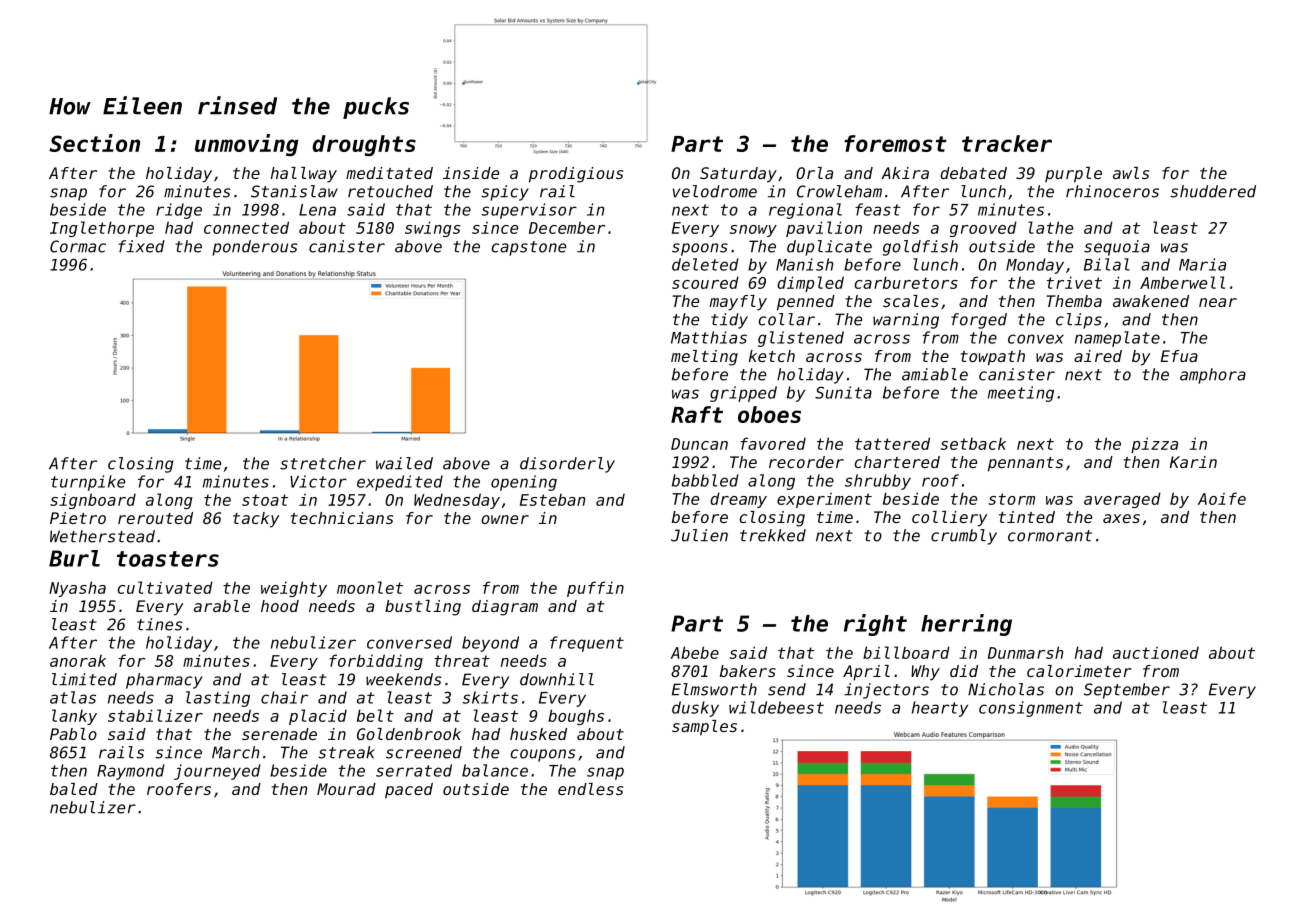  What do you see at coordinates (364, 145) in the screenshot?
I see `droughts` at bounding box center [364, 145].
